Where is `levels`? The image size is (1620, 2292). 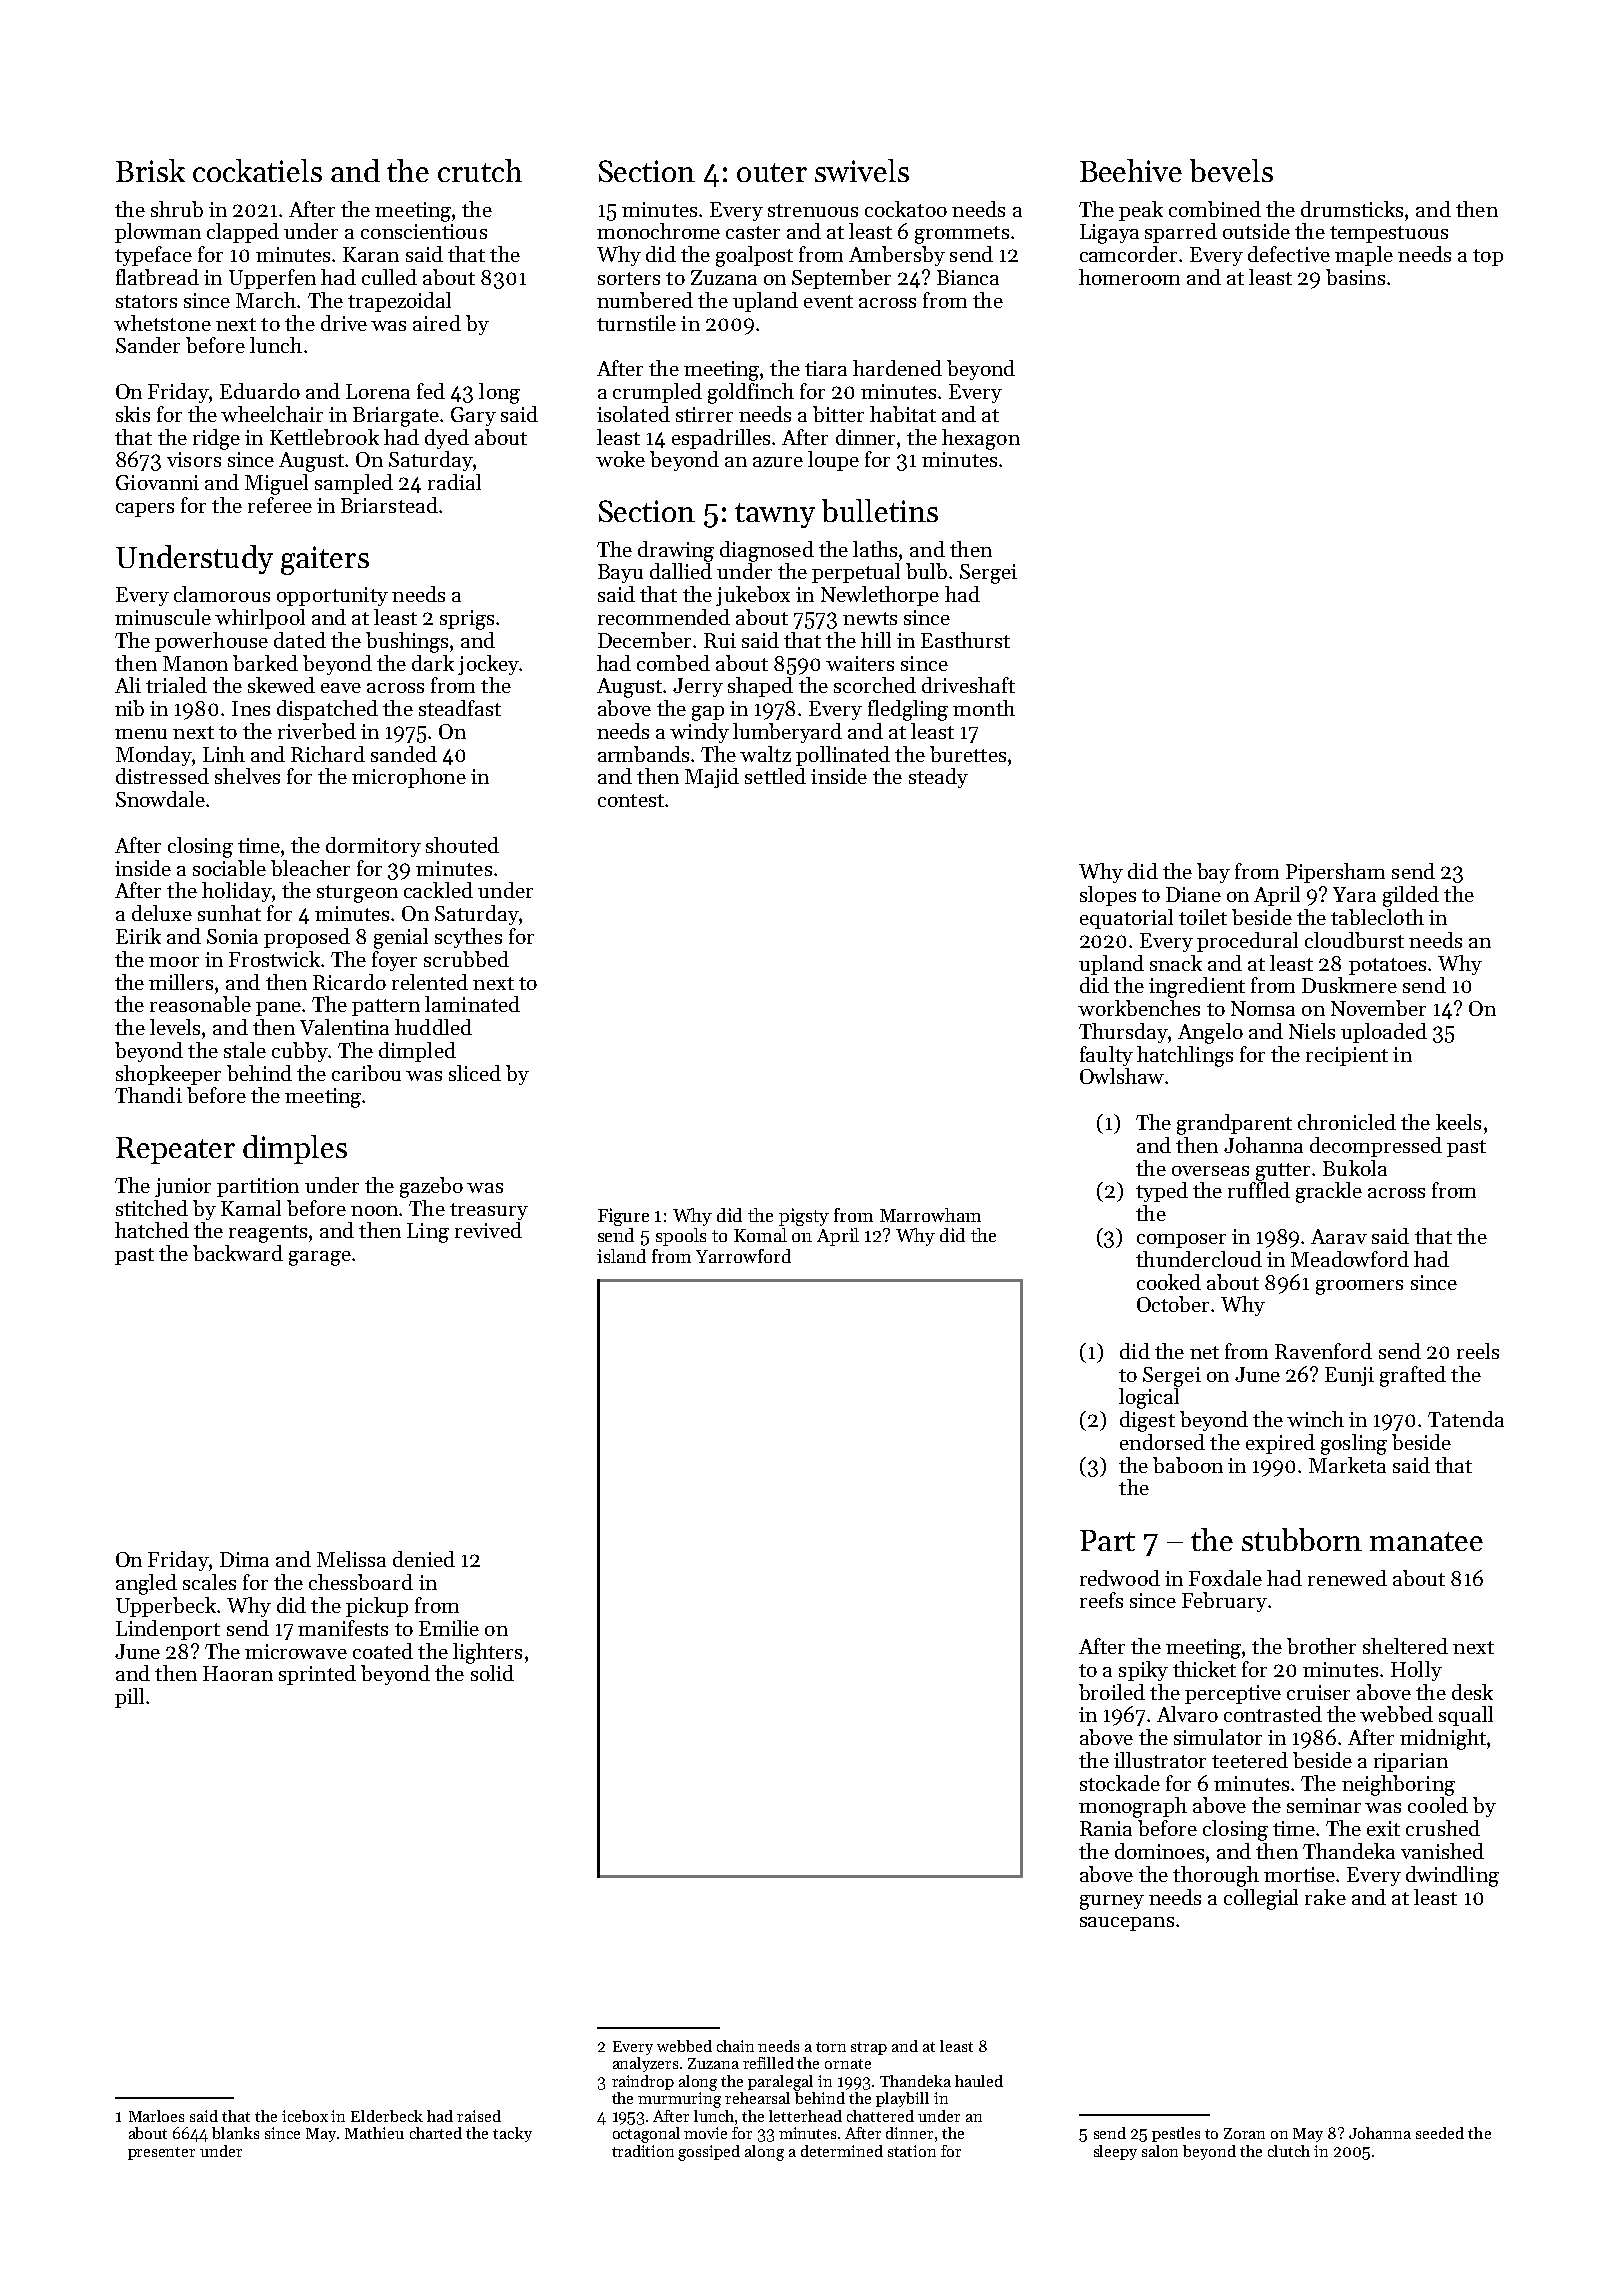 levels is located at coordinates (175, 1027).
